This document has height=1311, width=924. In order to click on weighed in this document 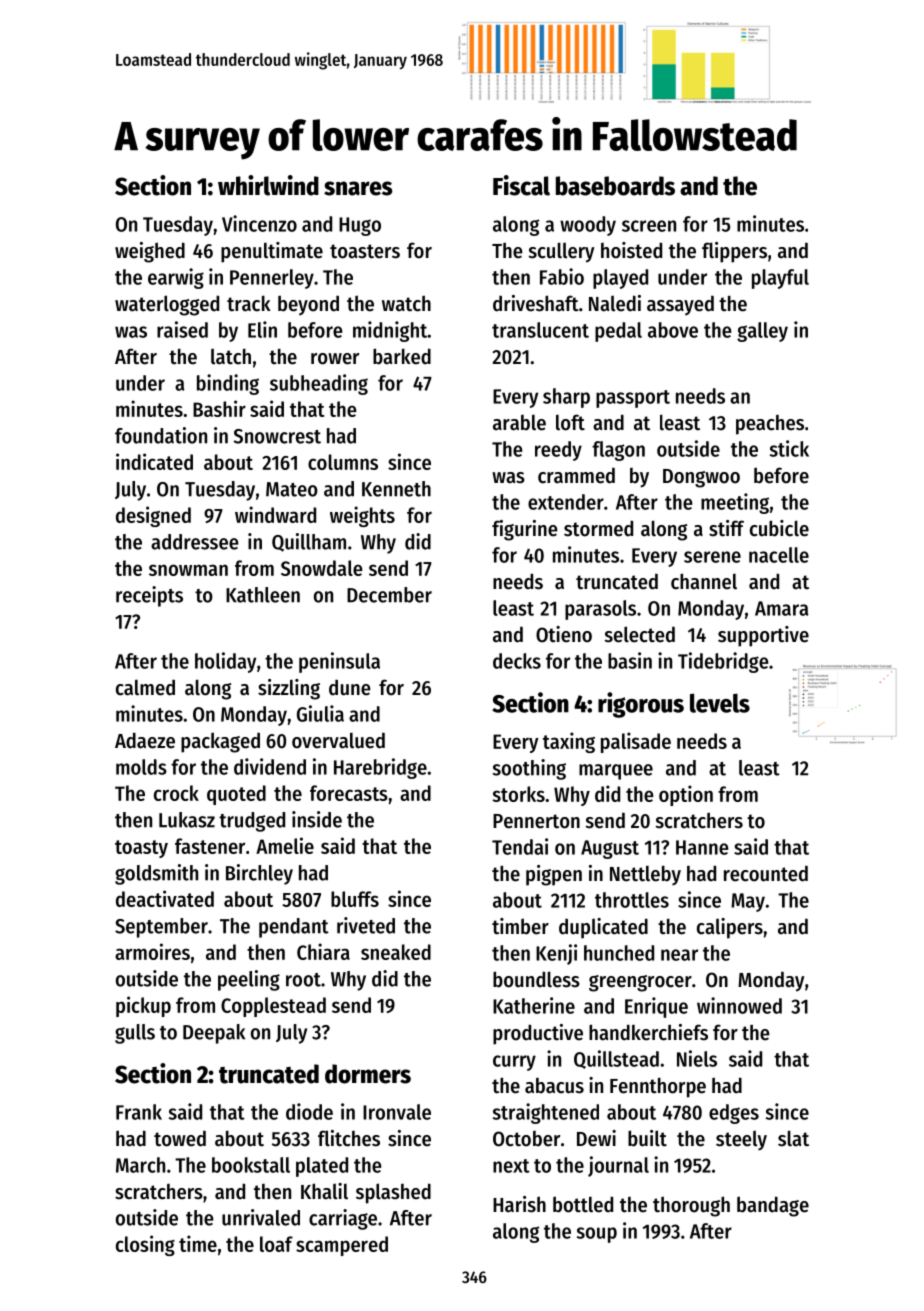, I will do `click(150, 252)`.
